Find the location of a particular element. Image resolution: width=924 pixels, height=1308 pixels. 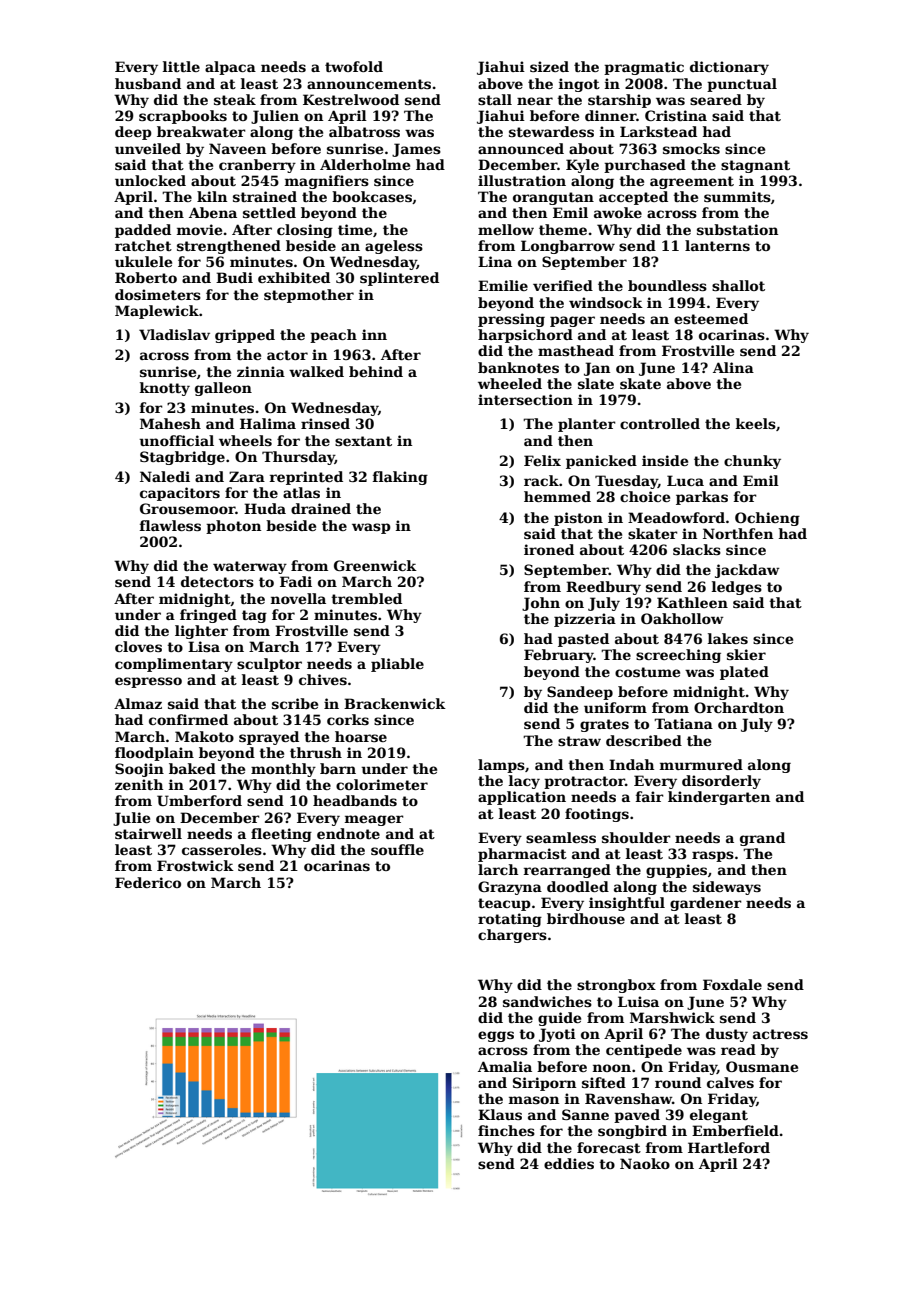

keels is located at coordinates (756, 423).
